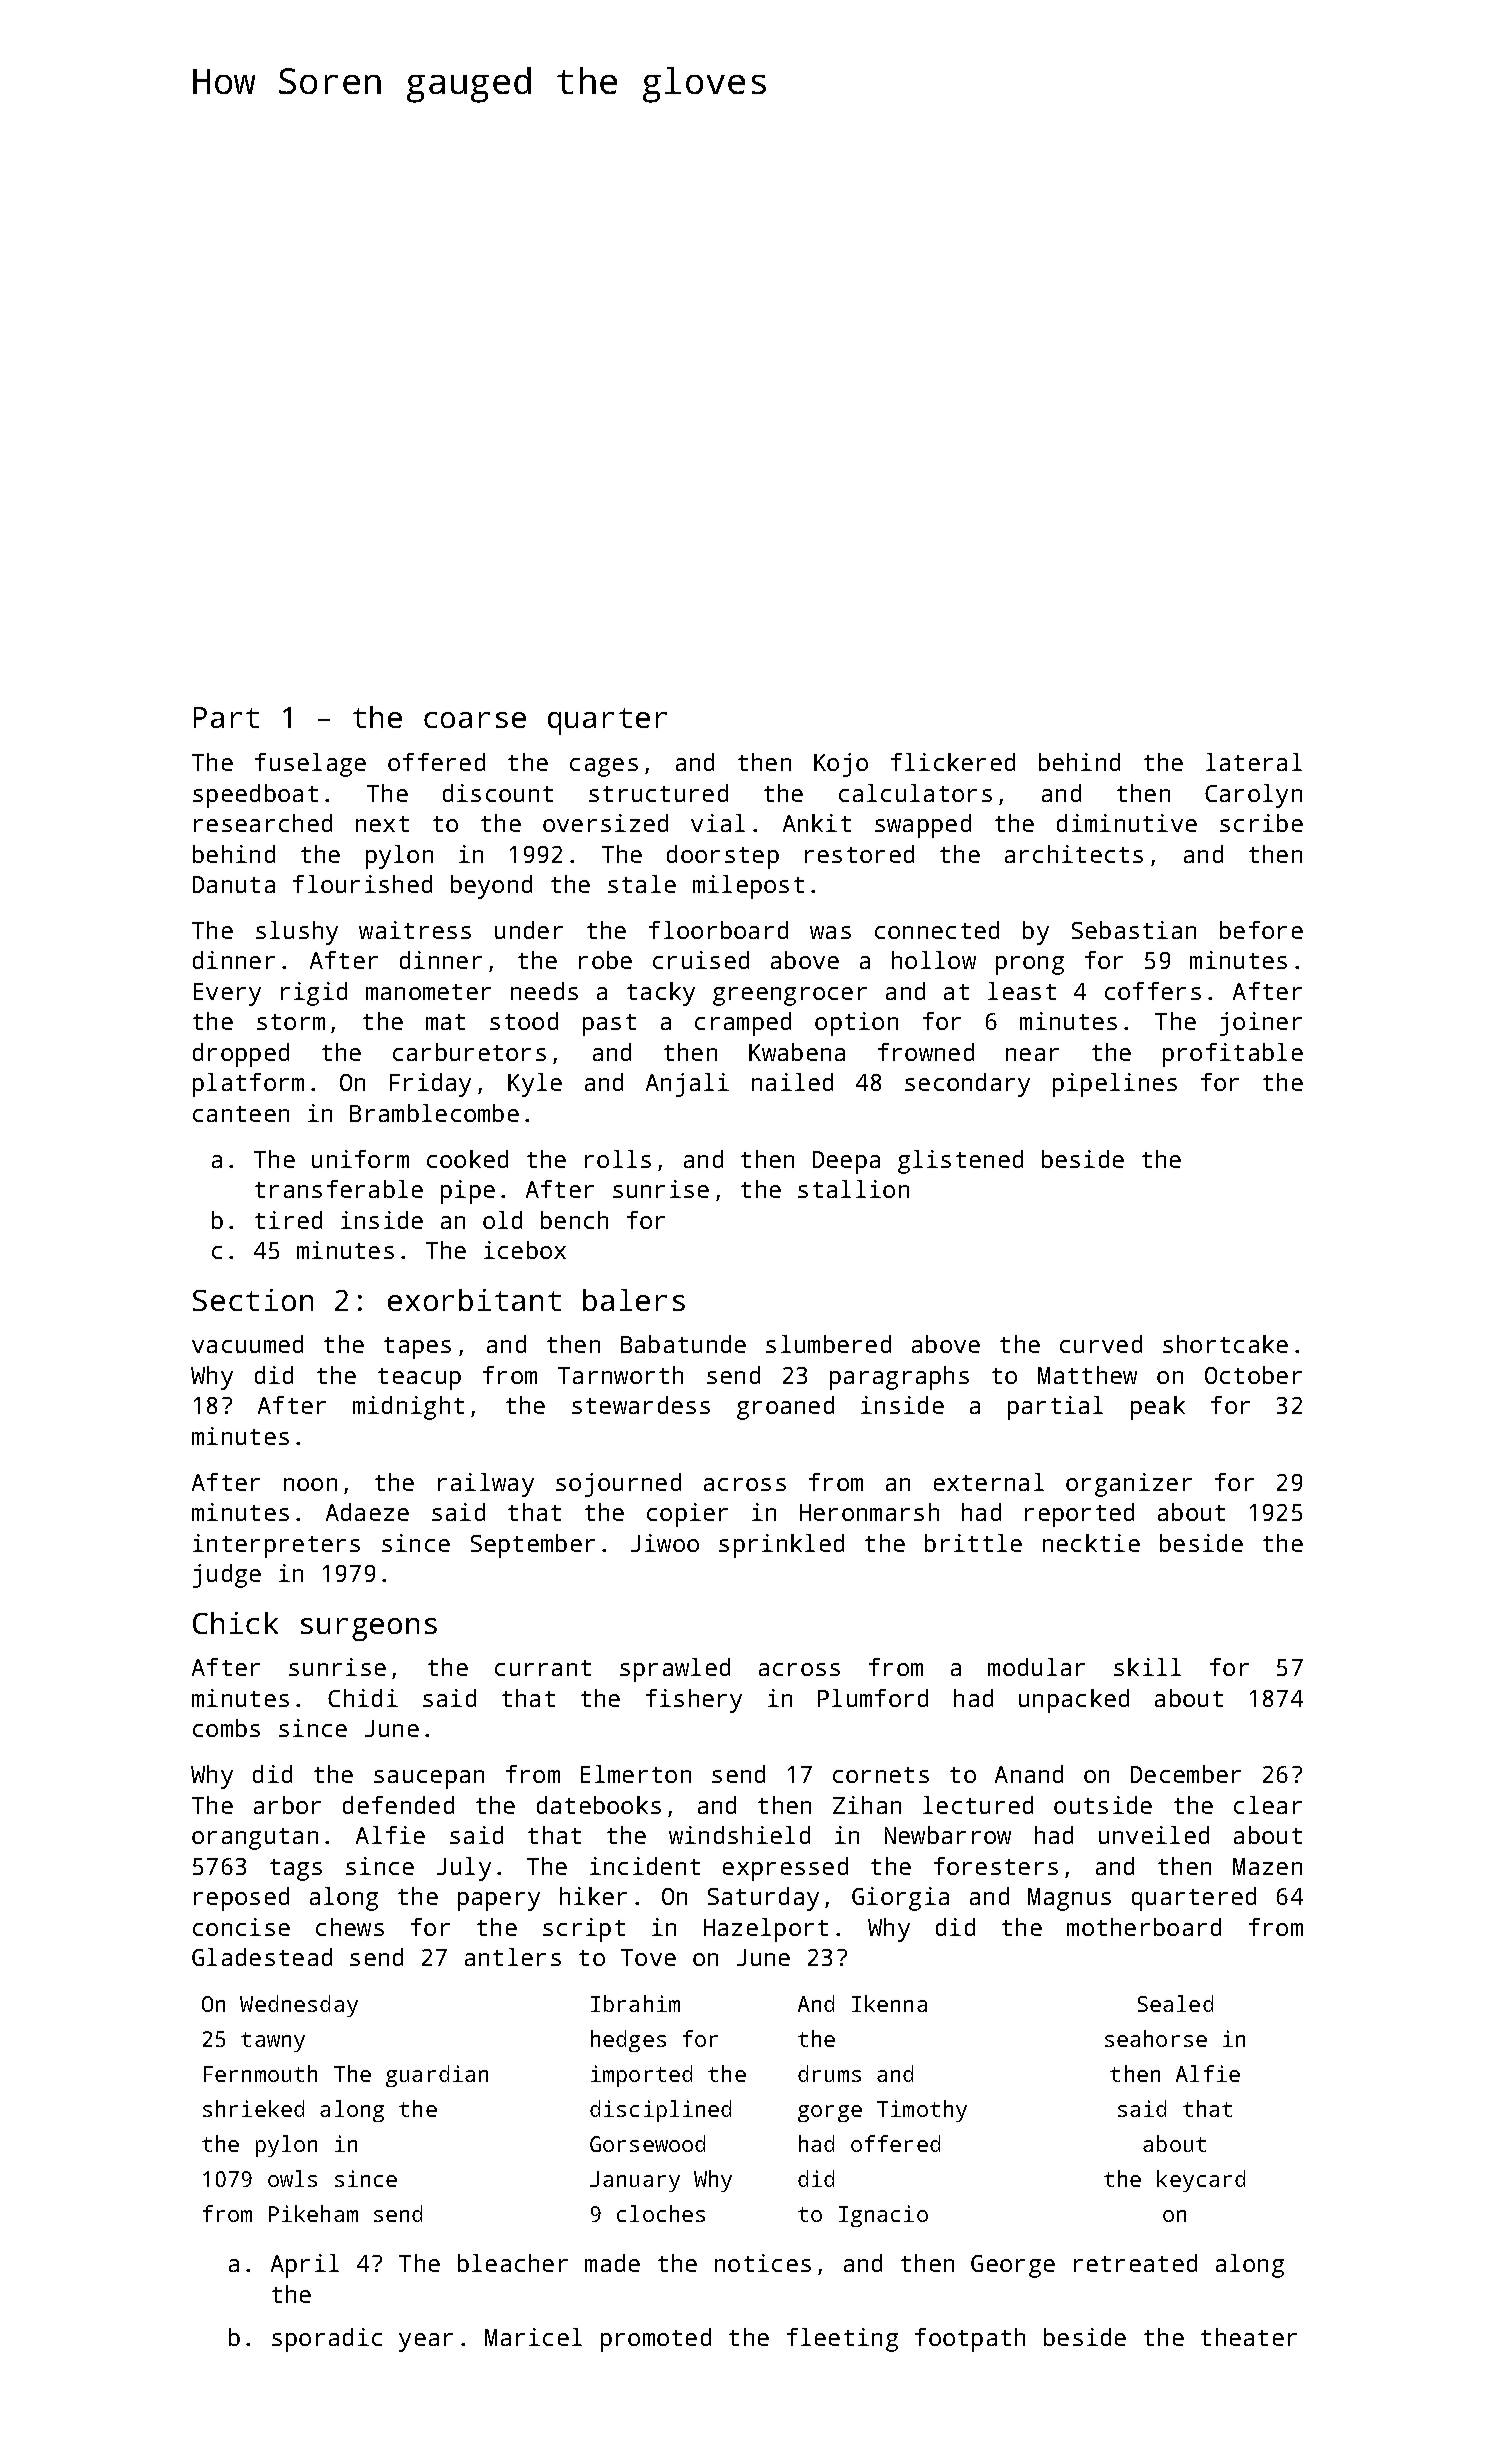 The image size is (1496, 2464). What do you see at coordinates (474, 1300) in the document?
I see `exorbitant` at bounding box center [474, 1300].
